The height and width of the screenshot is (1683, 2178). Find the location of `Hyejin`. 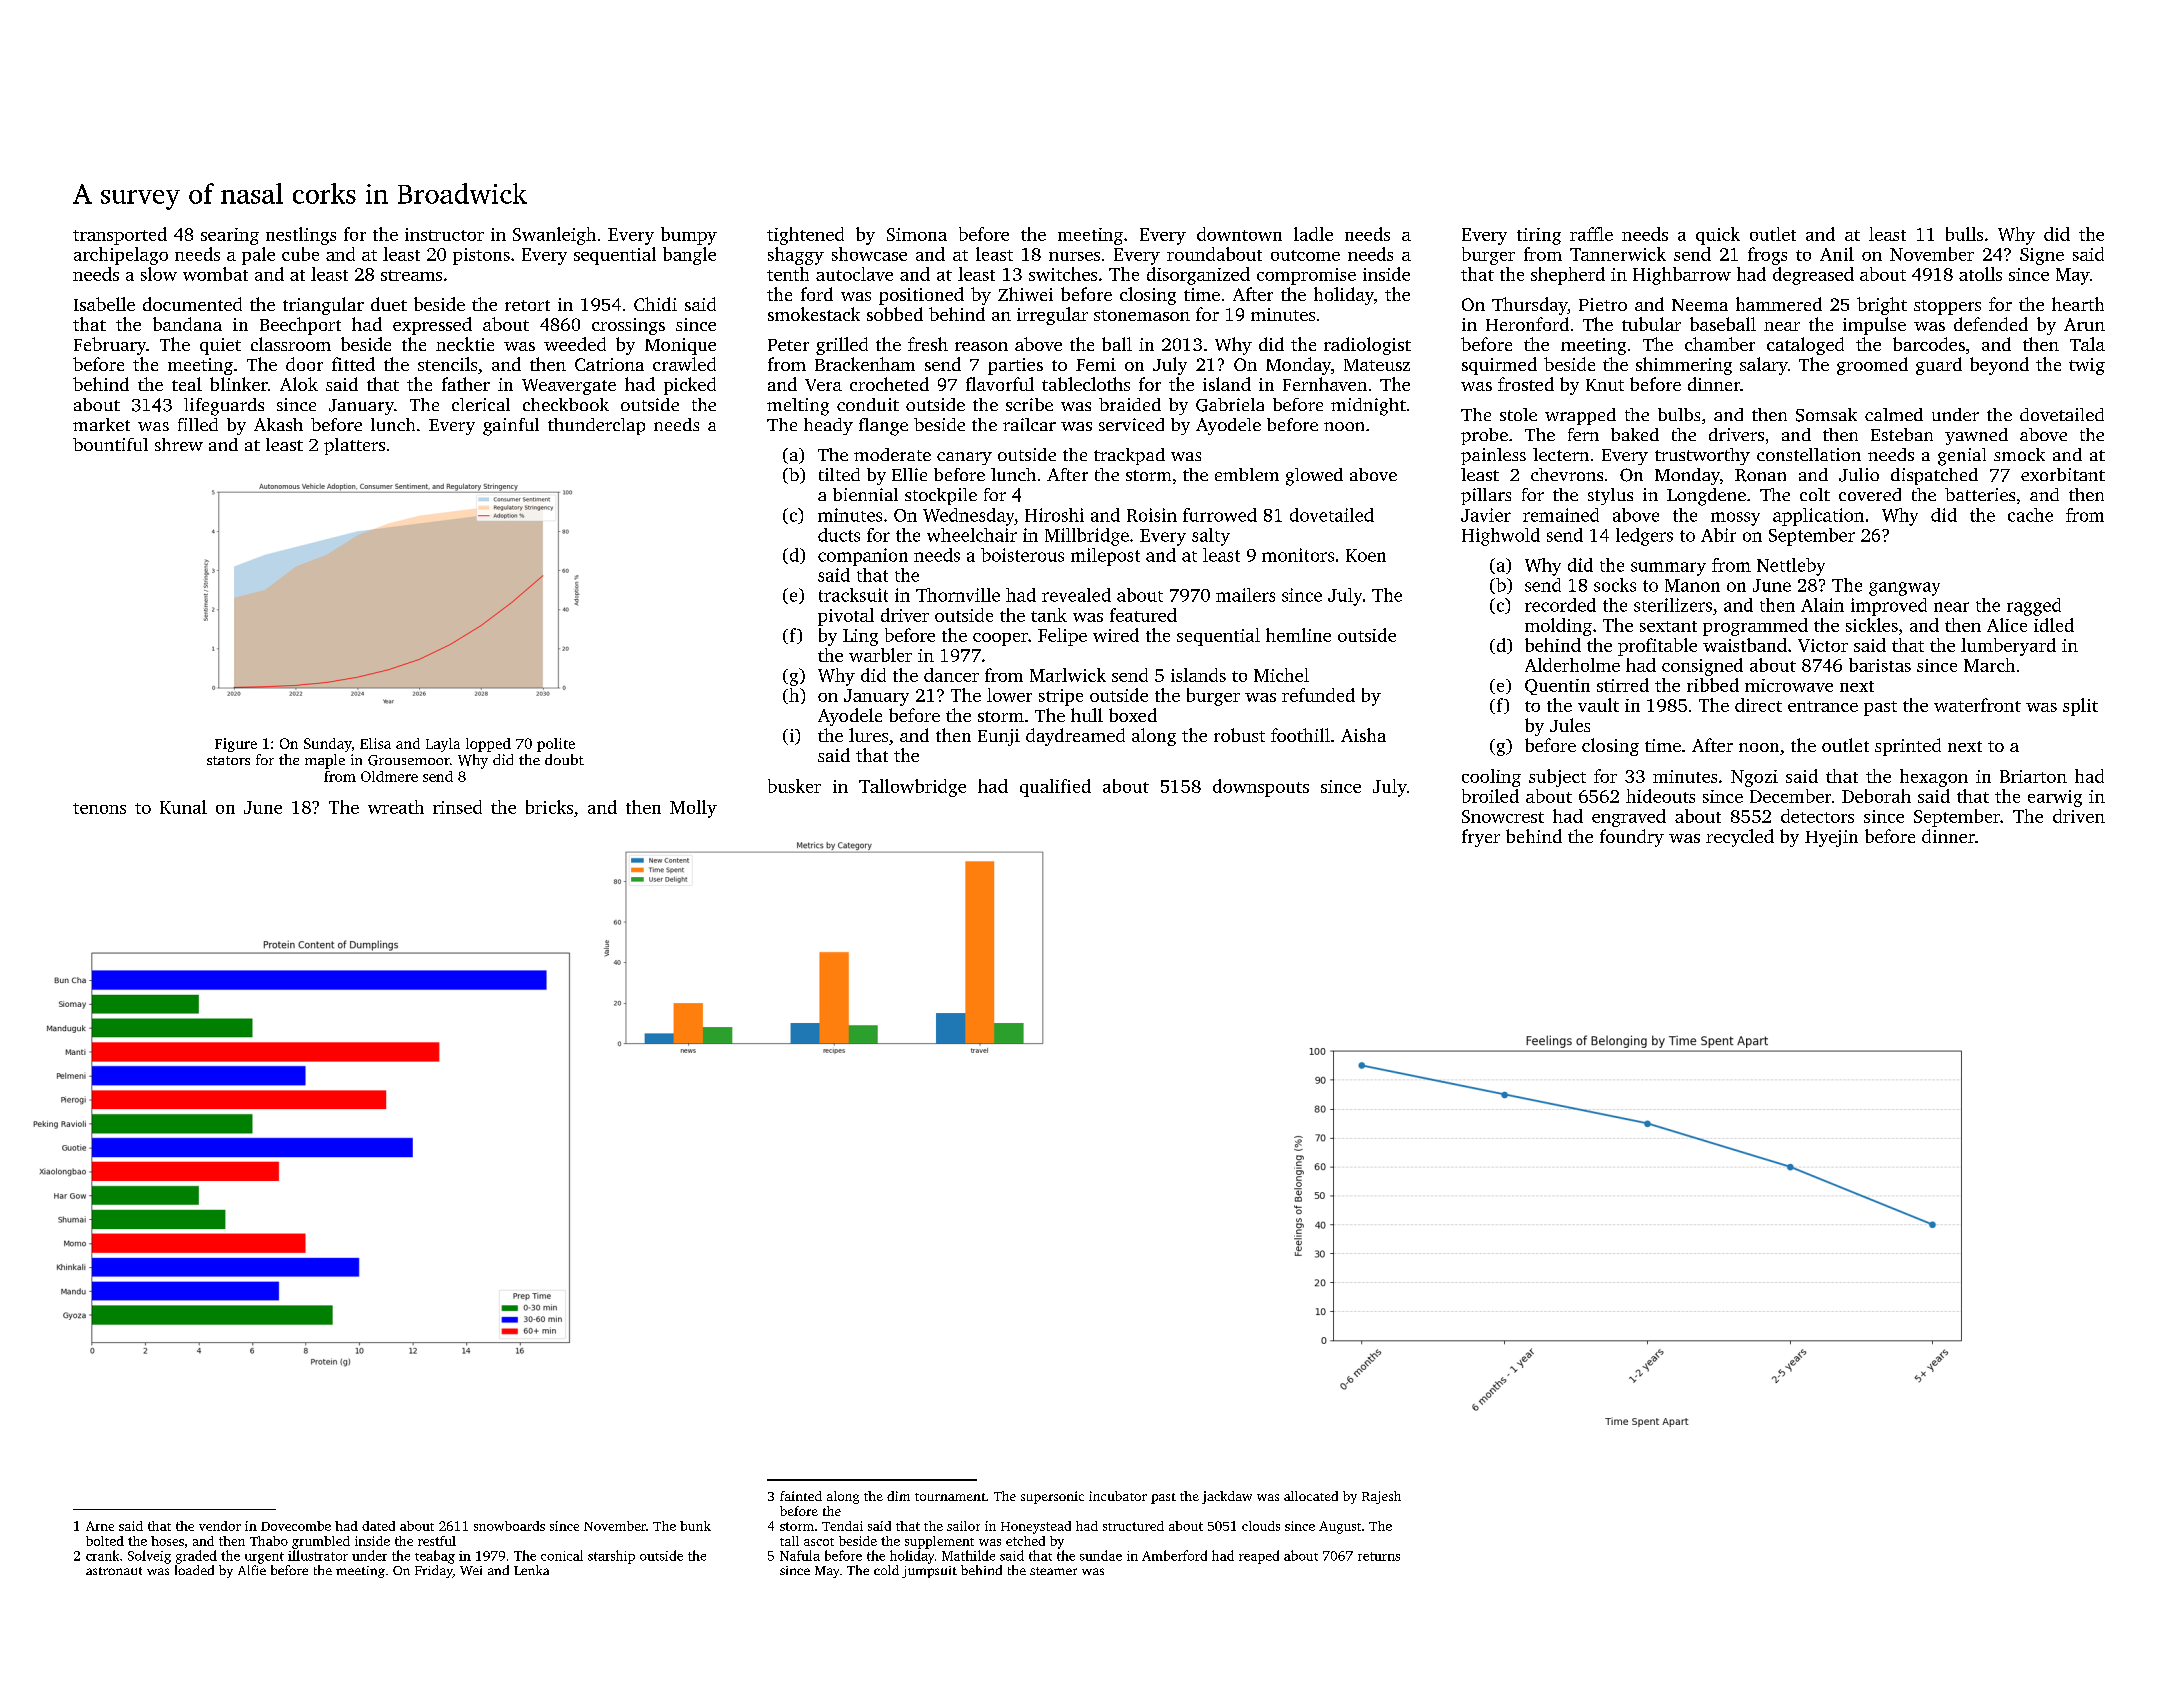

Hyejin is located at coordinates (1831, 838).
